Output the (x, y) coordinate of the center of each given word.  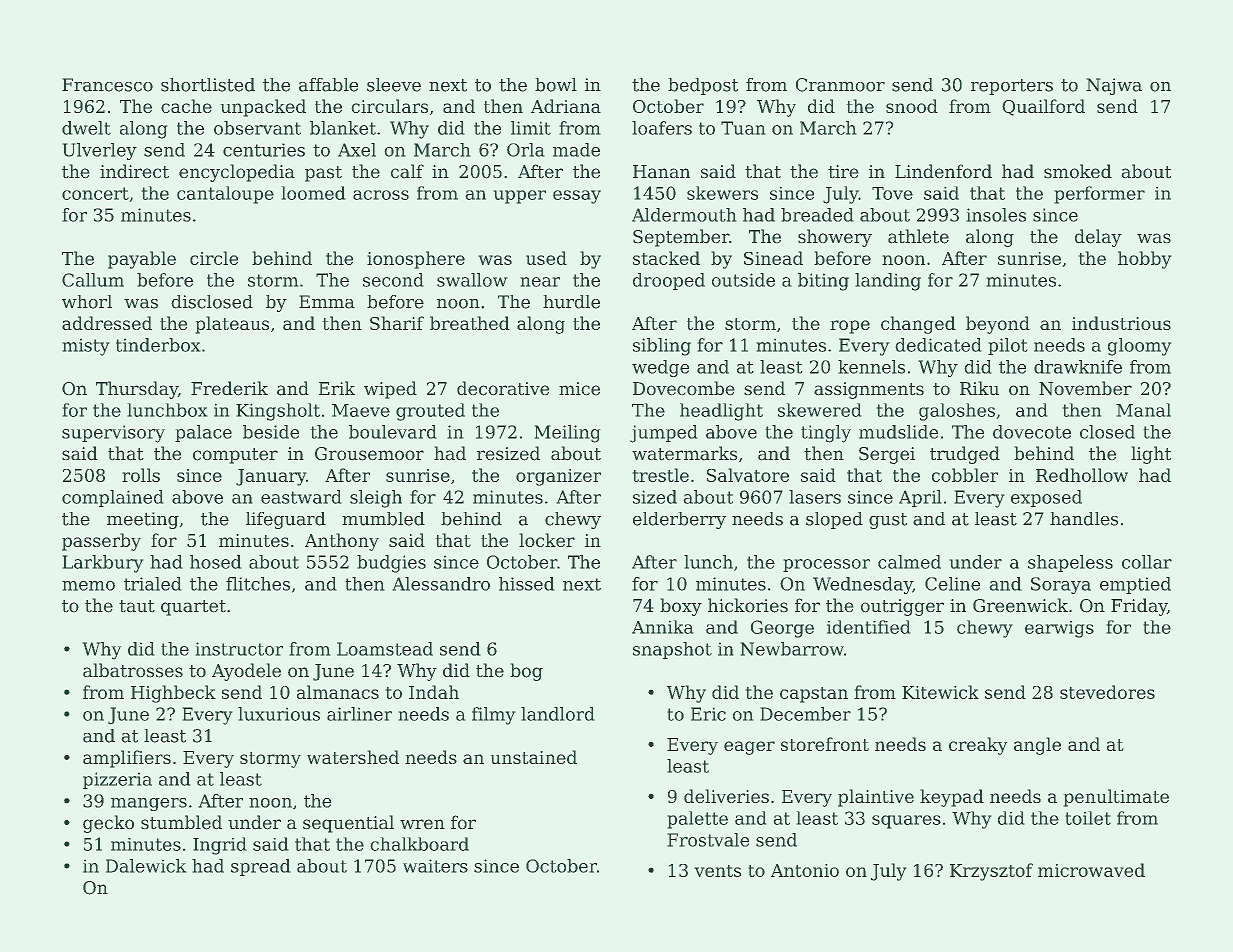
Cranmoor (840, 85)
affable (328, 85)
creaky (978, 746)
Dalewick (146, 866)
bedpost (703, 86)
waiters (435, 866)
